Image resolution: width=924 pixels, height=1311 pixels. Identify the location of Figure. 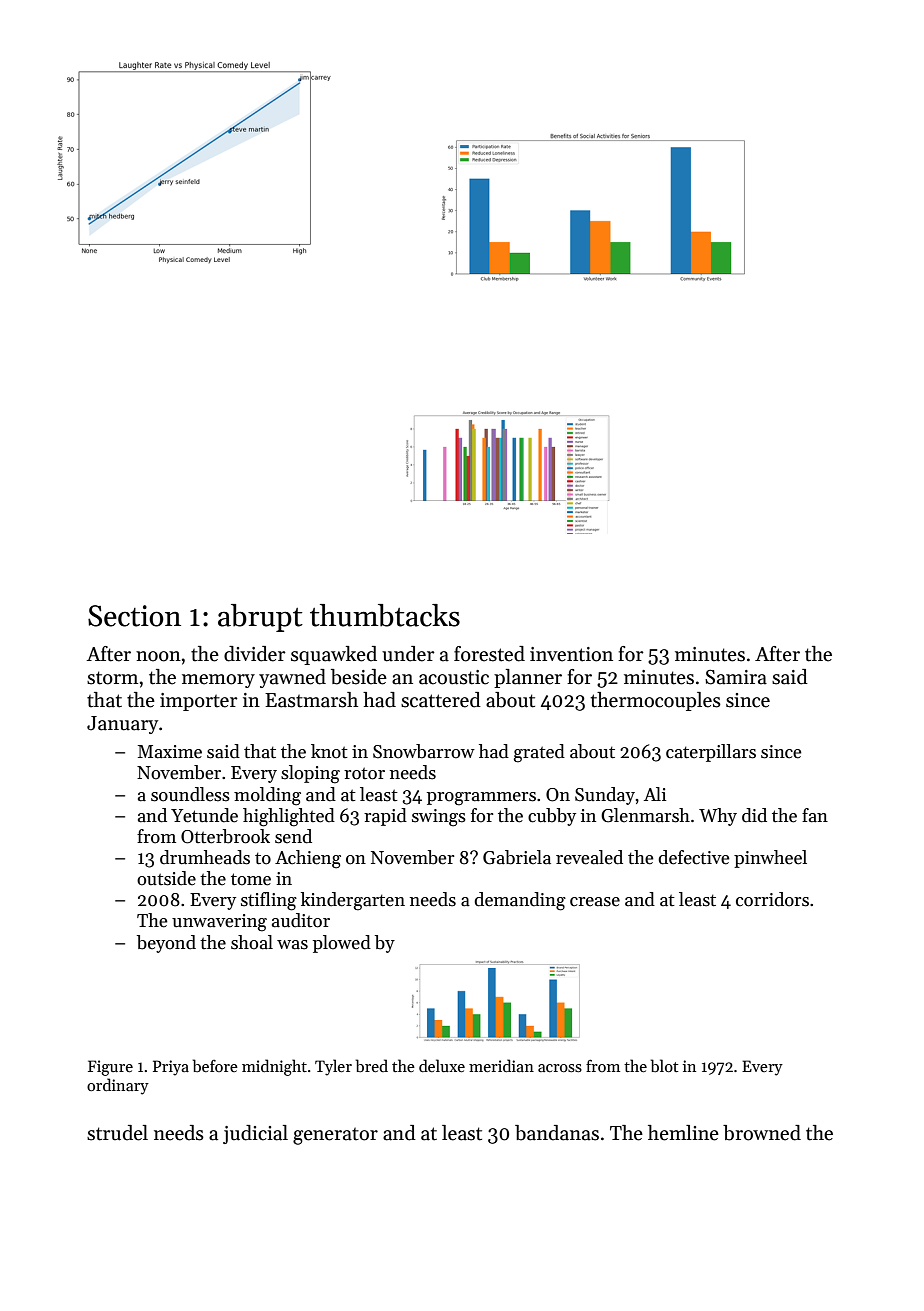
(110, 1068).
